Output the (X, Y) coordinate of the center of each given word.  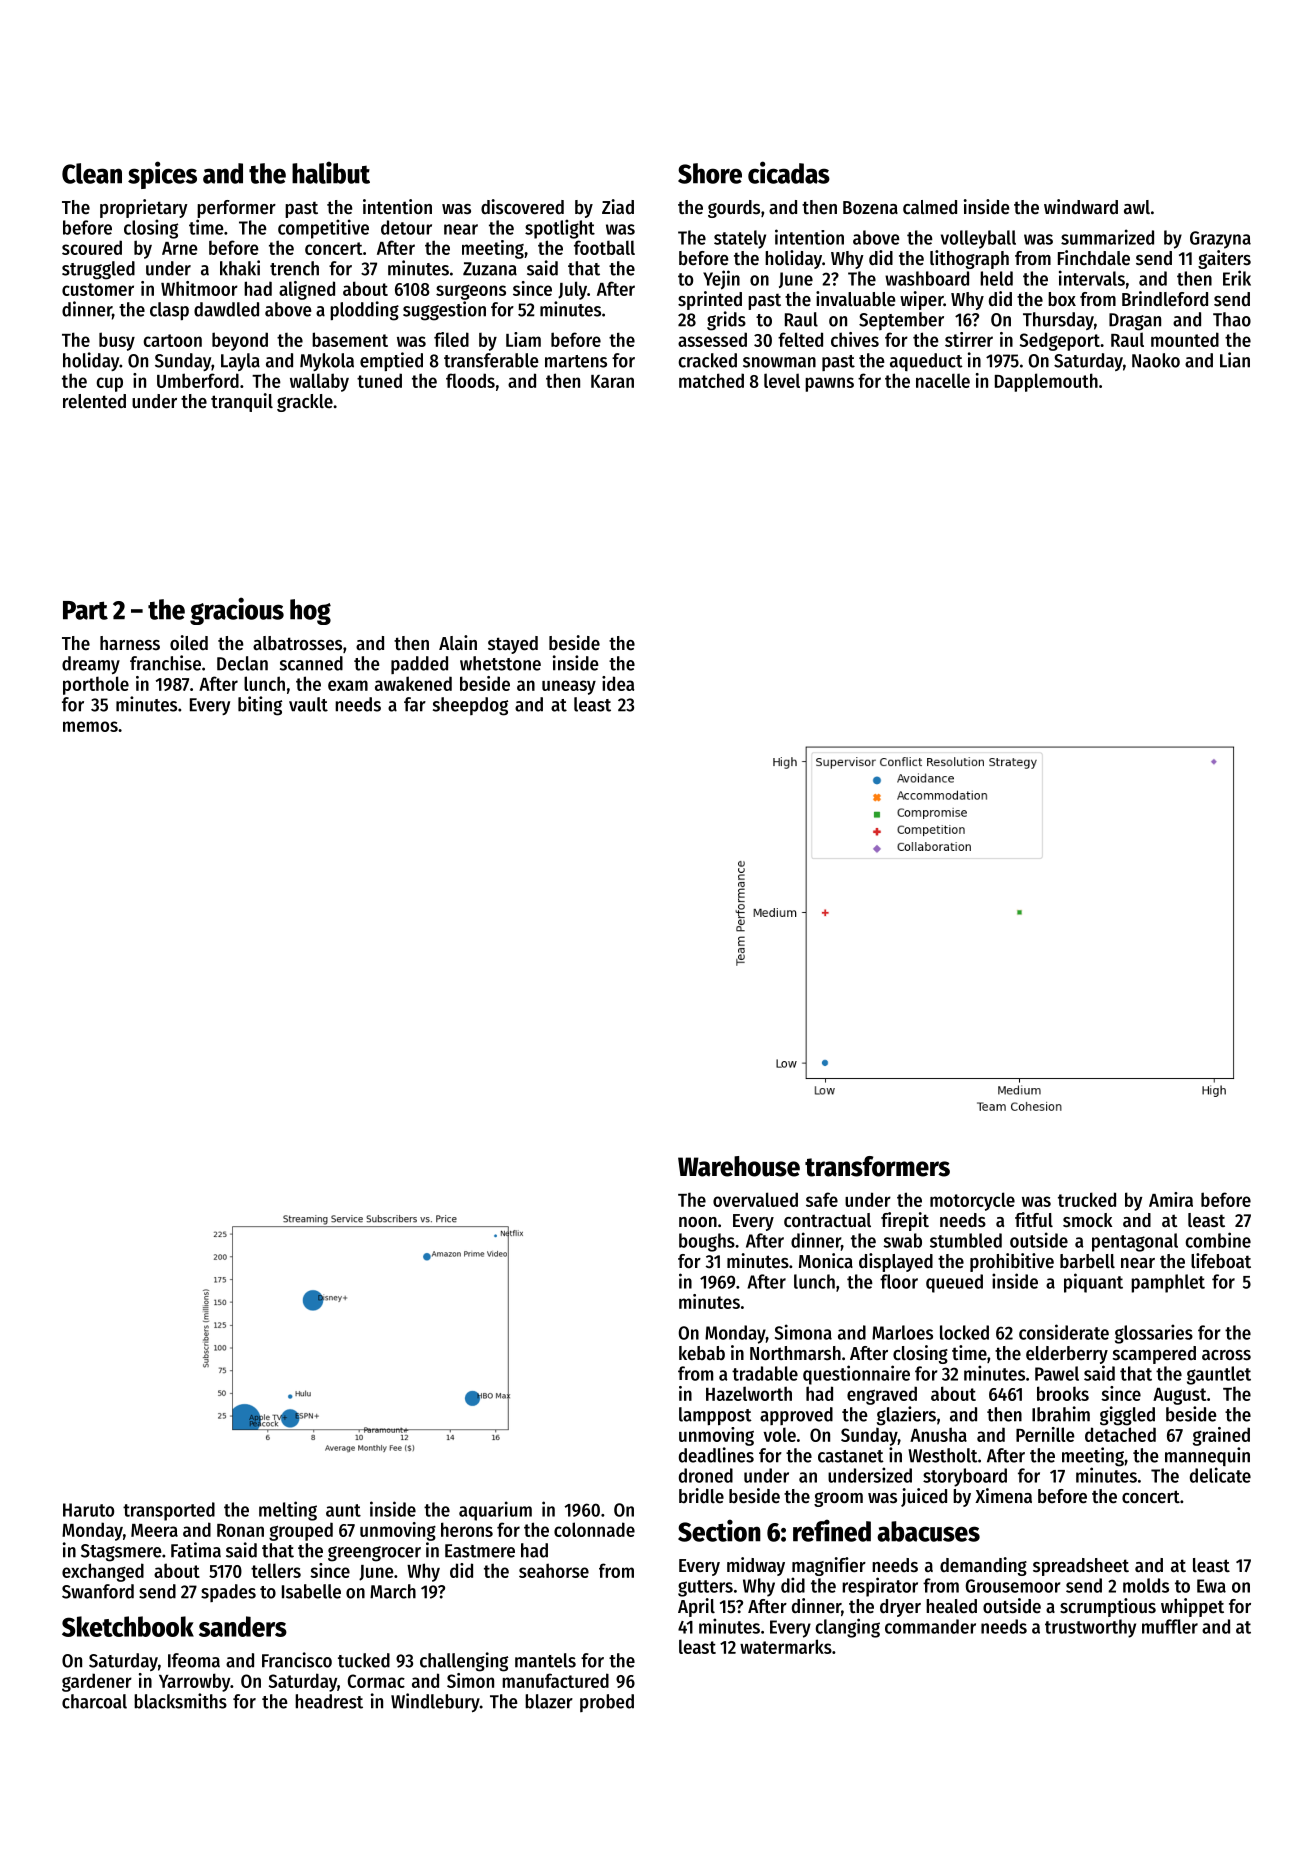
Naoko (1156, 360)
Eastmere (480, 1551)
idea (618, 683)
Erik (1237, 278)
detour (406, 227)
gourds (734, 209)
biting (260, 706)
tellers (276, 1570)
